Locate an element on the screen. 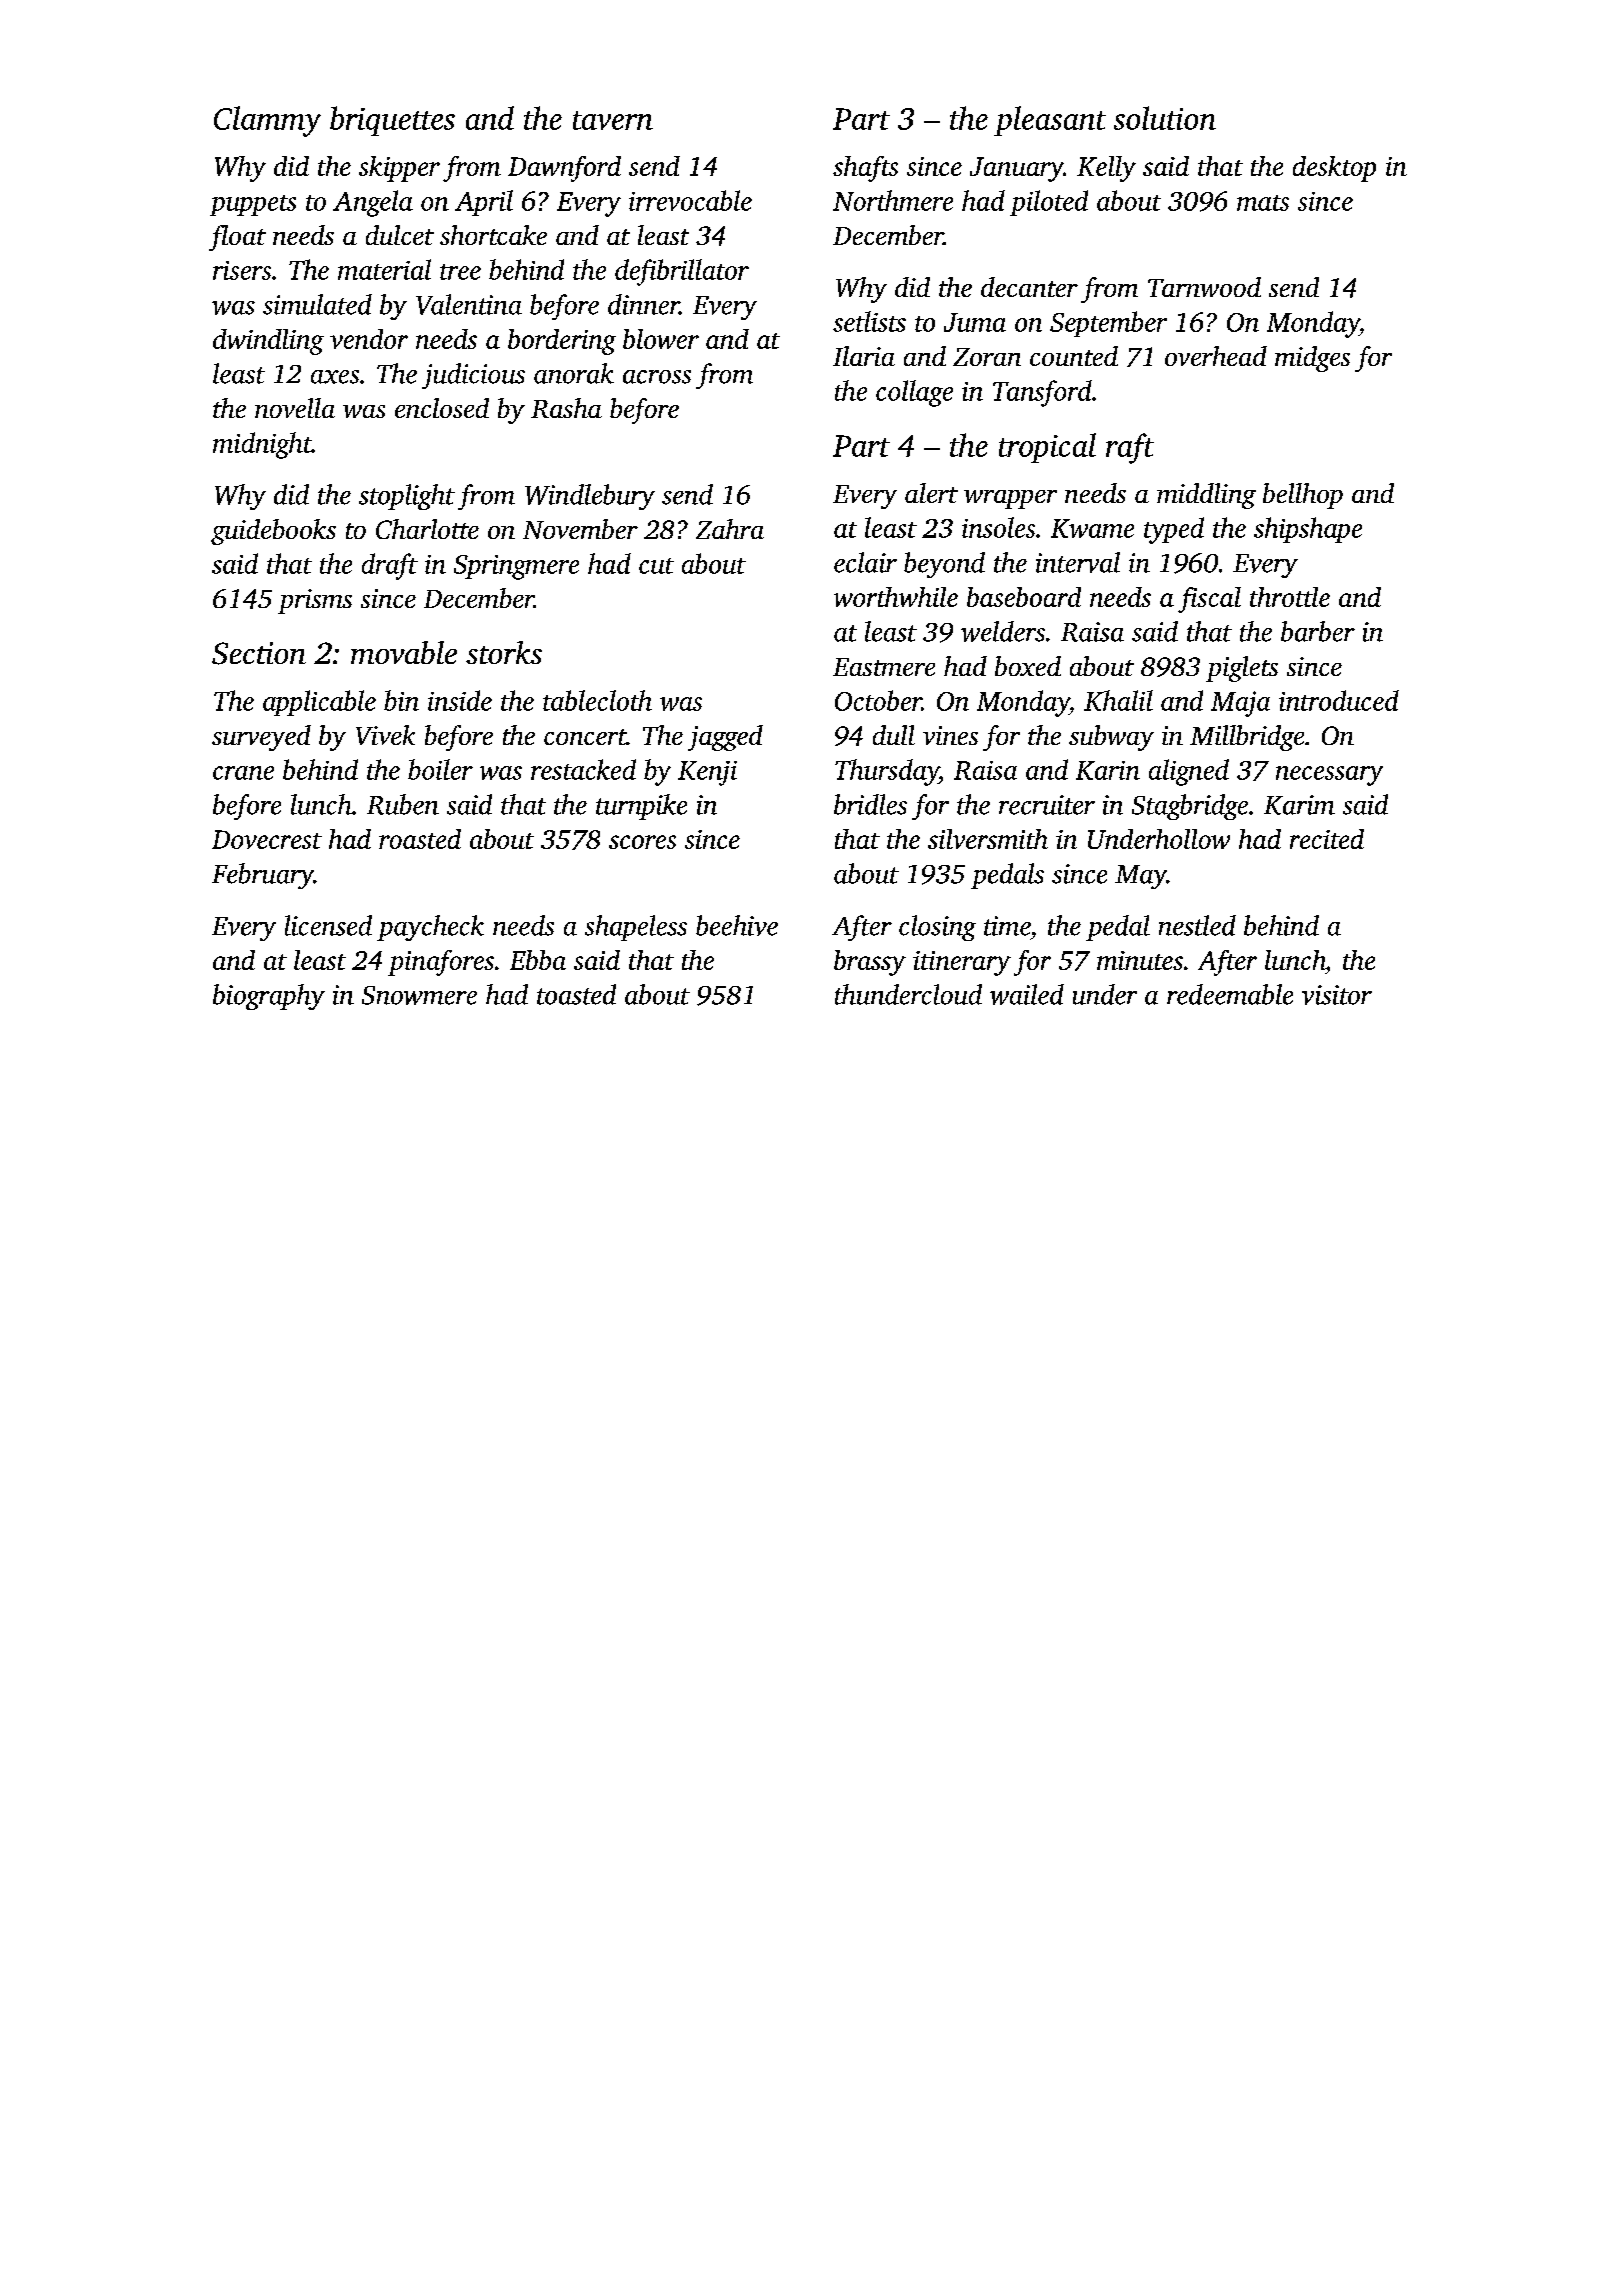  recited is located at coordinates (1327, 839).
